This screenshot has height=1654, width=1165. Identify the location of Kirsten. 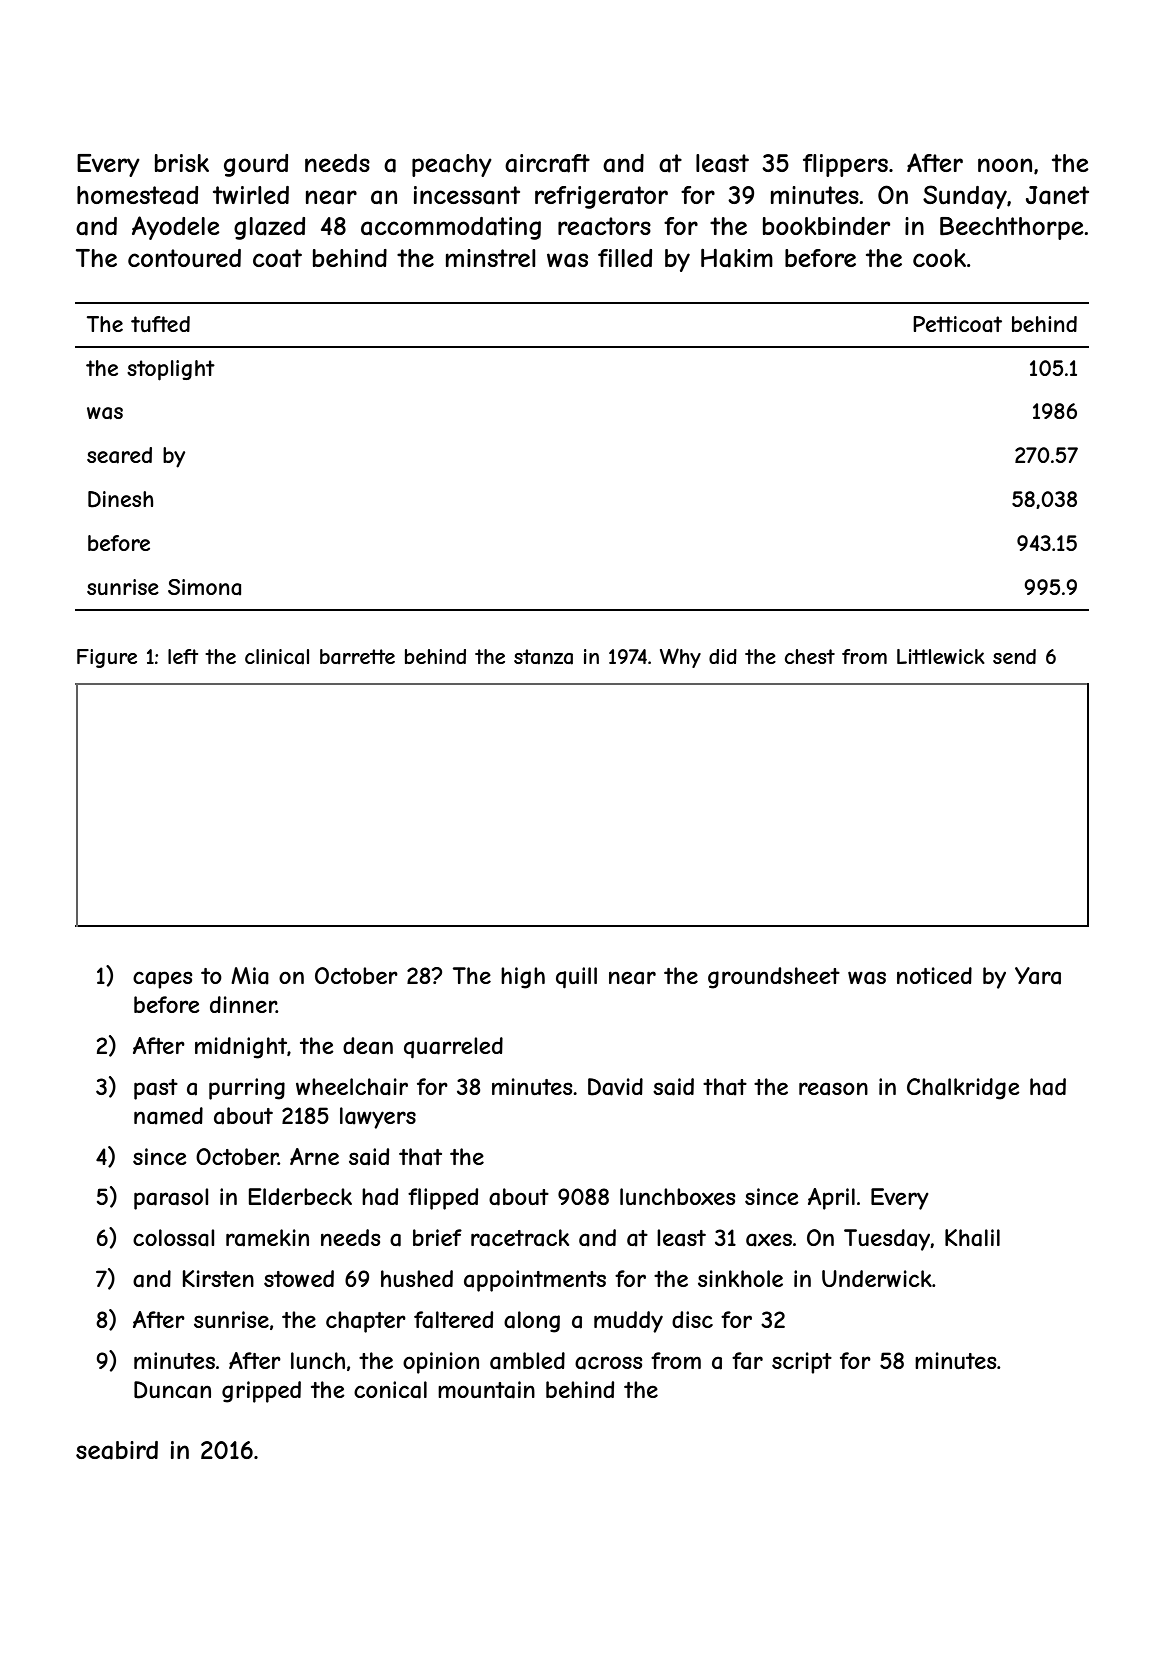
(218, 1278).
